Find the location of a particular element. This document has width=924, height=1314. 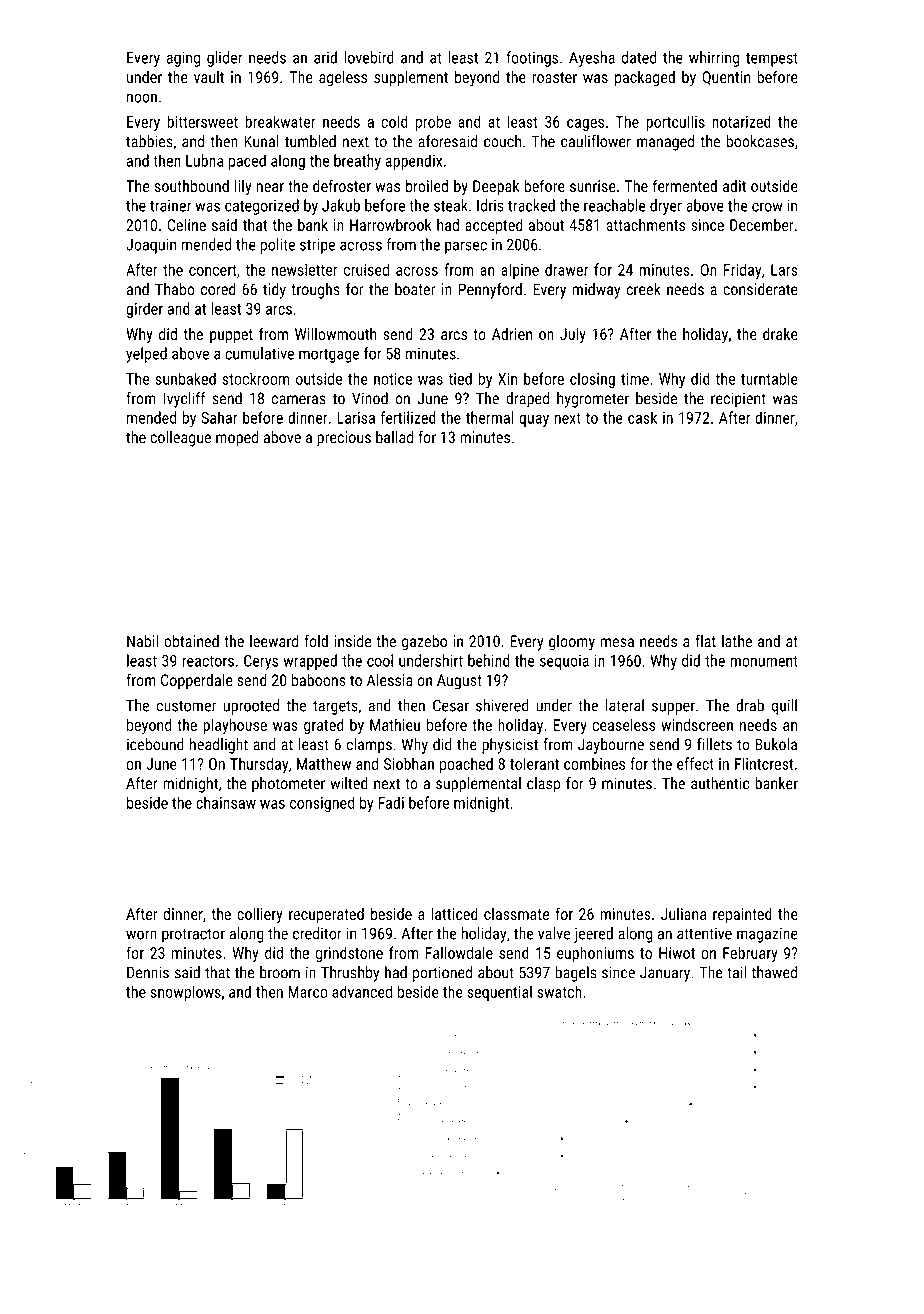

gazebo is located at coordinates (424, 643).
